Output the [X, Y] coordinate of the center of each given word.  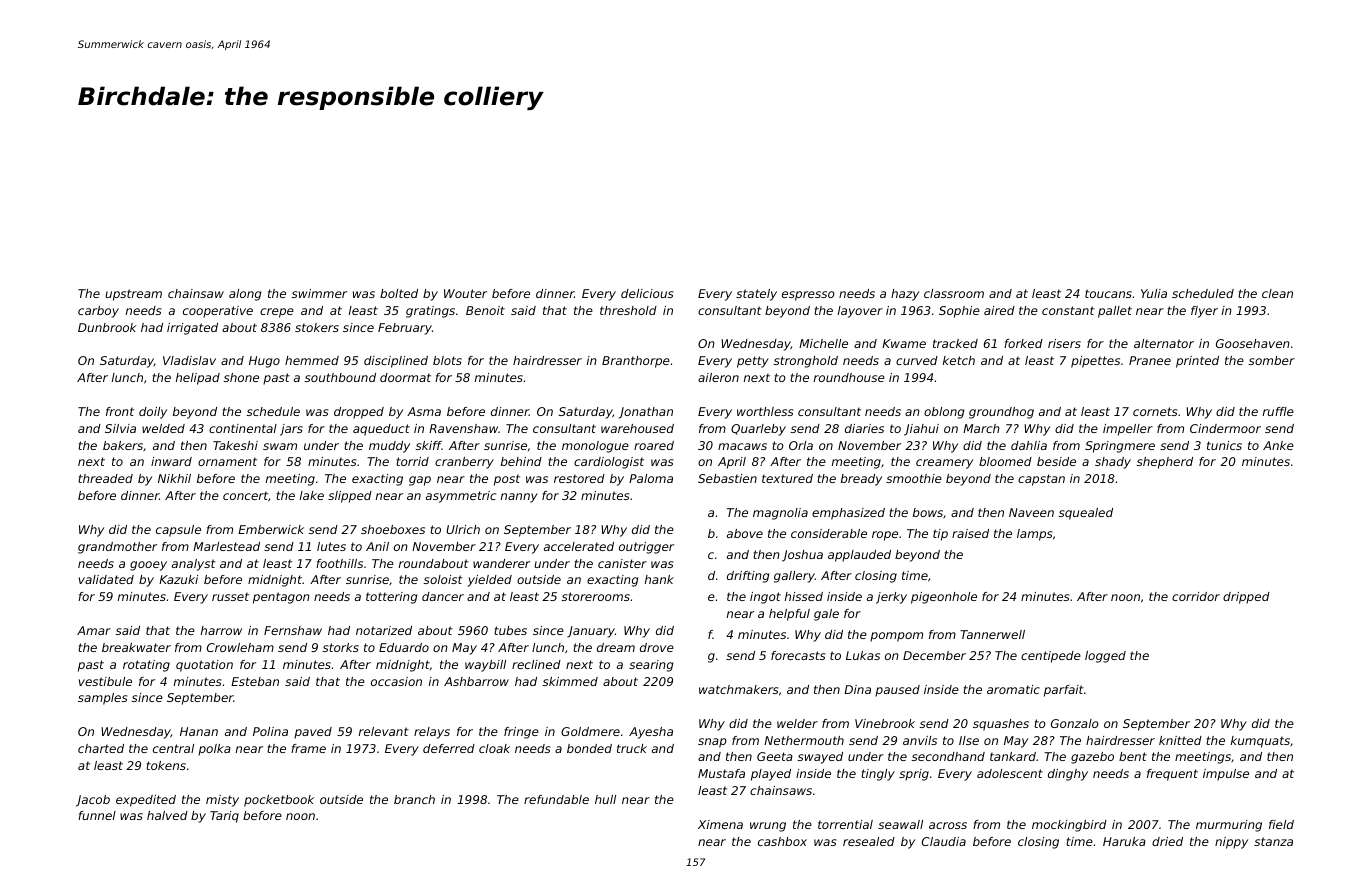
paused [897, 691]
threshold [628, 310]
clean [1277, 293]
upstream [133, 295]
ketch [959, 360]
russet [230, 596]
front [120, 411]
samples [102, 699]
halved [167, 815]
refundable [556, 799]
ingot [765, 598]
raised [970, 533]
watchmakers [738, 689]
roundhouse [849, 377]
